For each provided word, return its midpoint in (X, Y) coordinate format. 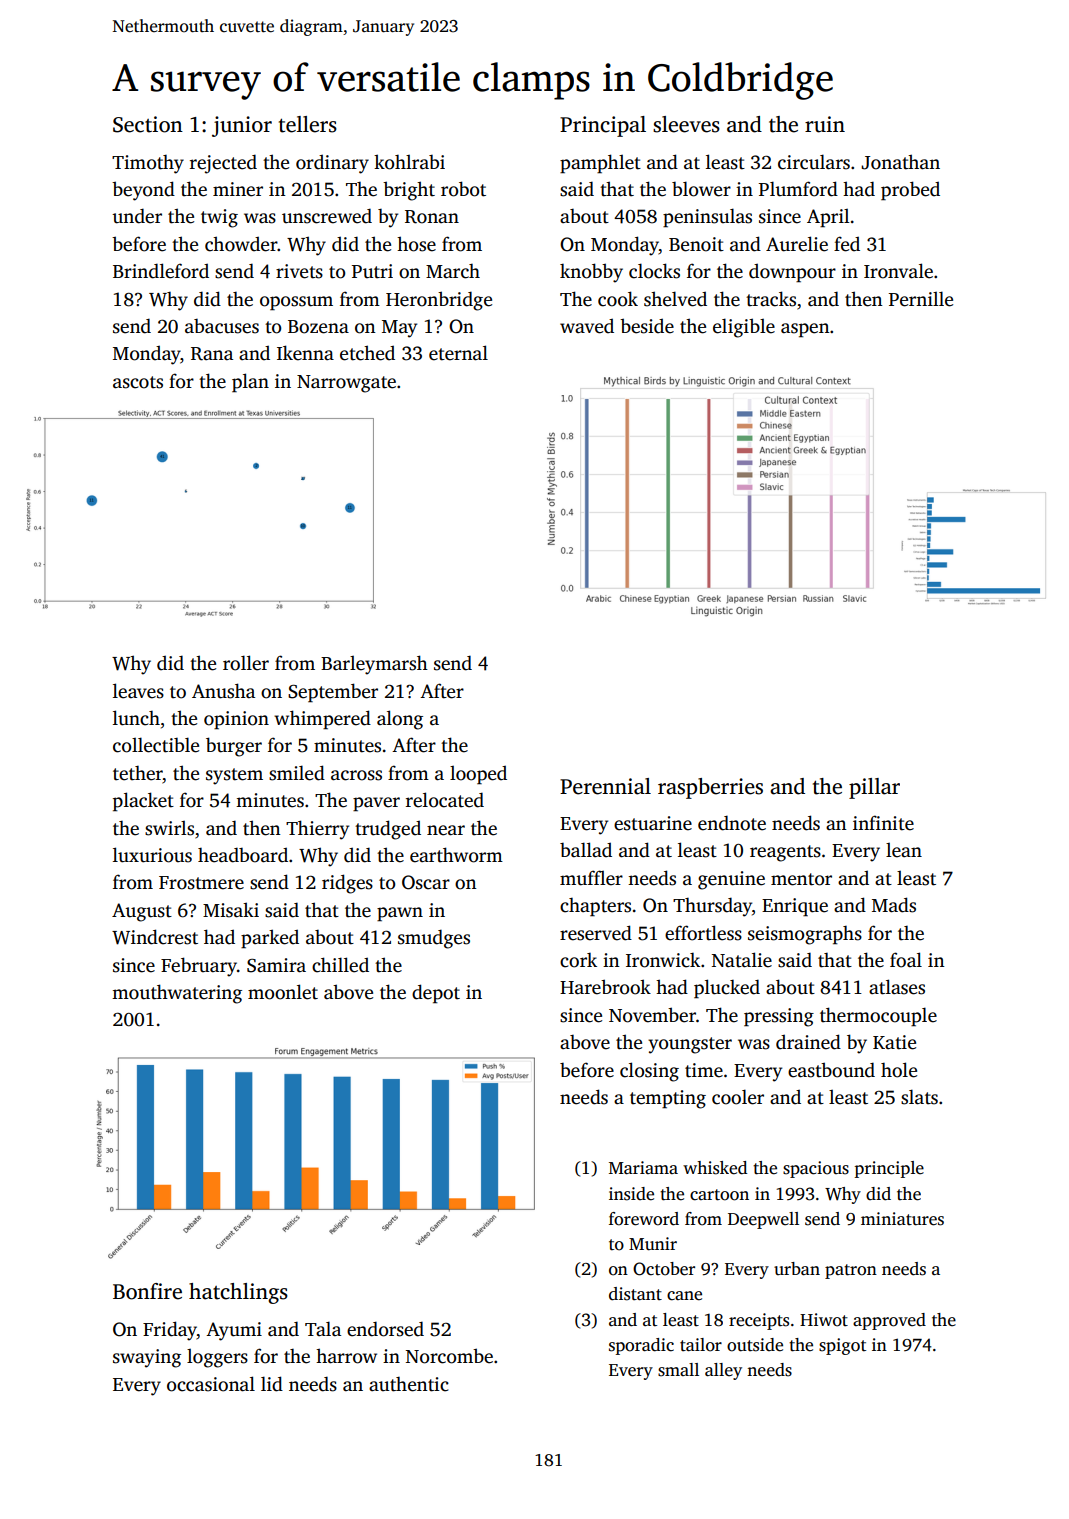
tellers (308, 124)
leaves (138, 691)
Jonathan (900, 162)
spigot (842, 1346)
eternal (458, 353)
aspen (805, 330)
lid (272, 1384)
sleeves (686, 124)
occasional (211, 1384)
